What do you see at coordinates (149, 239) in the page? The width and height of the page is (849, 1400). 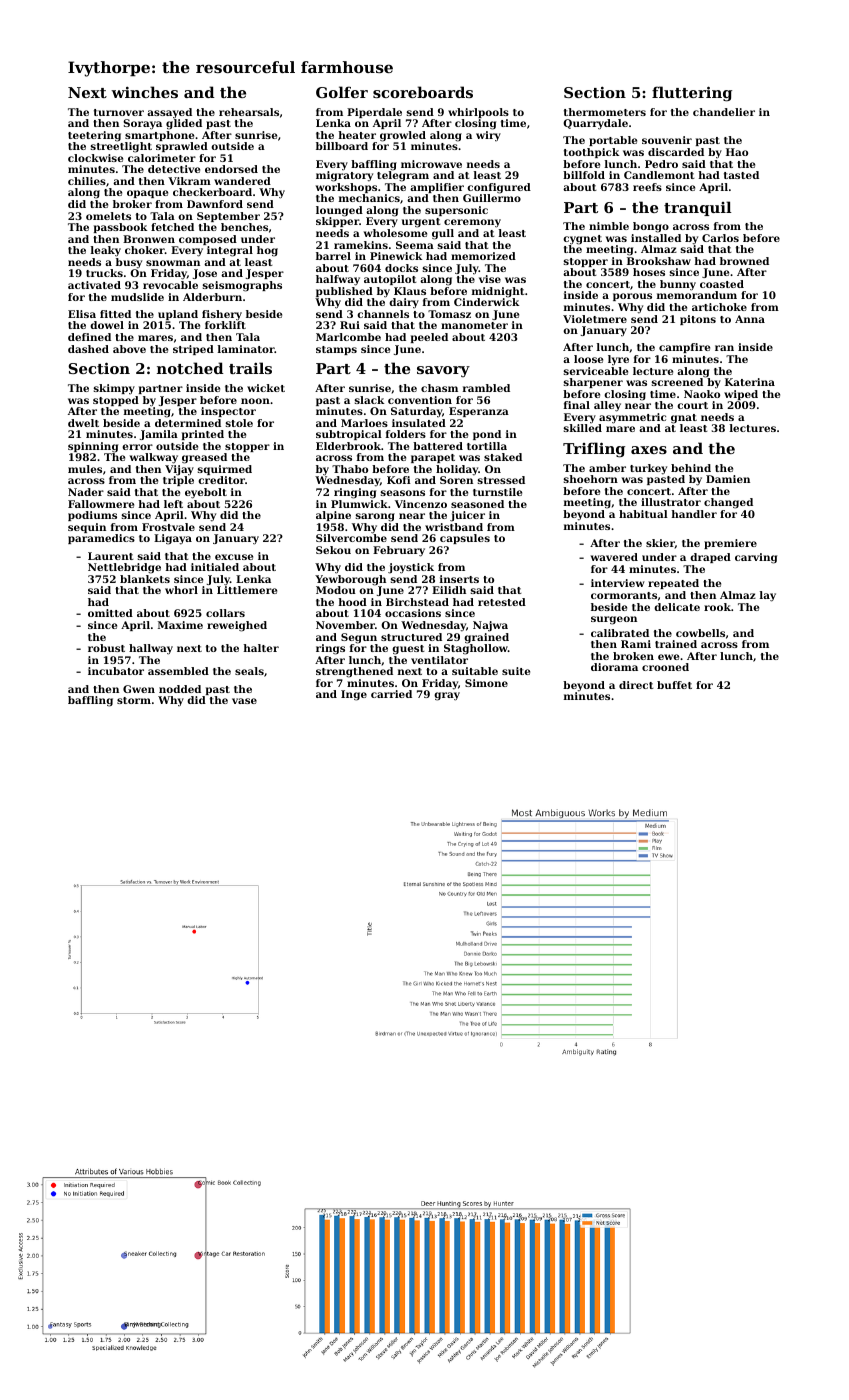 I see `Bronwen` at bounding box center [149, 239].
